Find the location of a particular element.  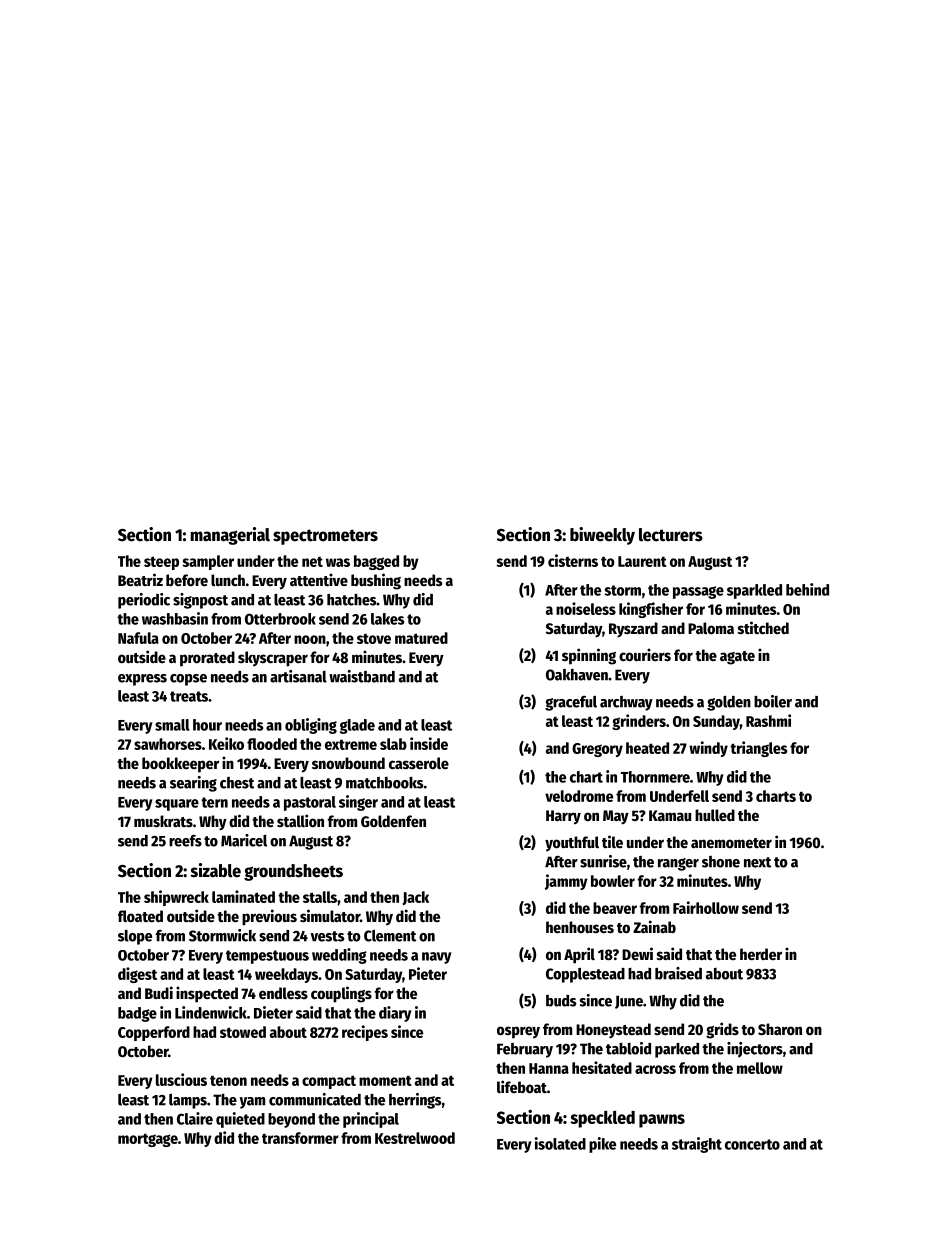

lecturers is located at coordinates (671, 535).
